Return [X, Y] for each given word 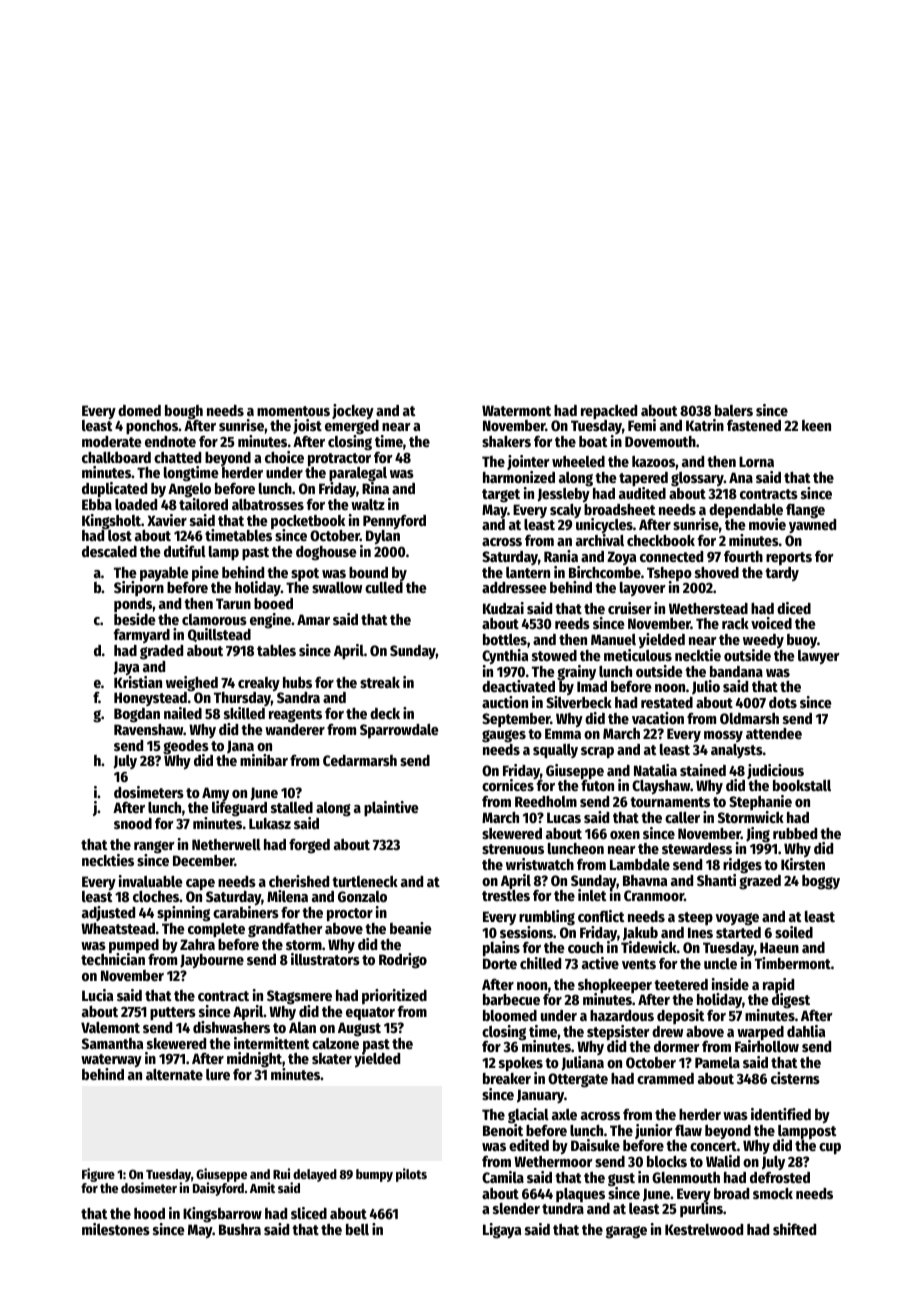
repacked [609, 412]
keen [816, 425]
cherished [299, 881]
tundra [563, 1208]
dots [783, 702]
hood [149, 1213]
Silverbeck [579, 702]
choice [284, 457]
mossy [723, 736]
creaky [259, 684]
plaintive [391, 808]
